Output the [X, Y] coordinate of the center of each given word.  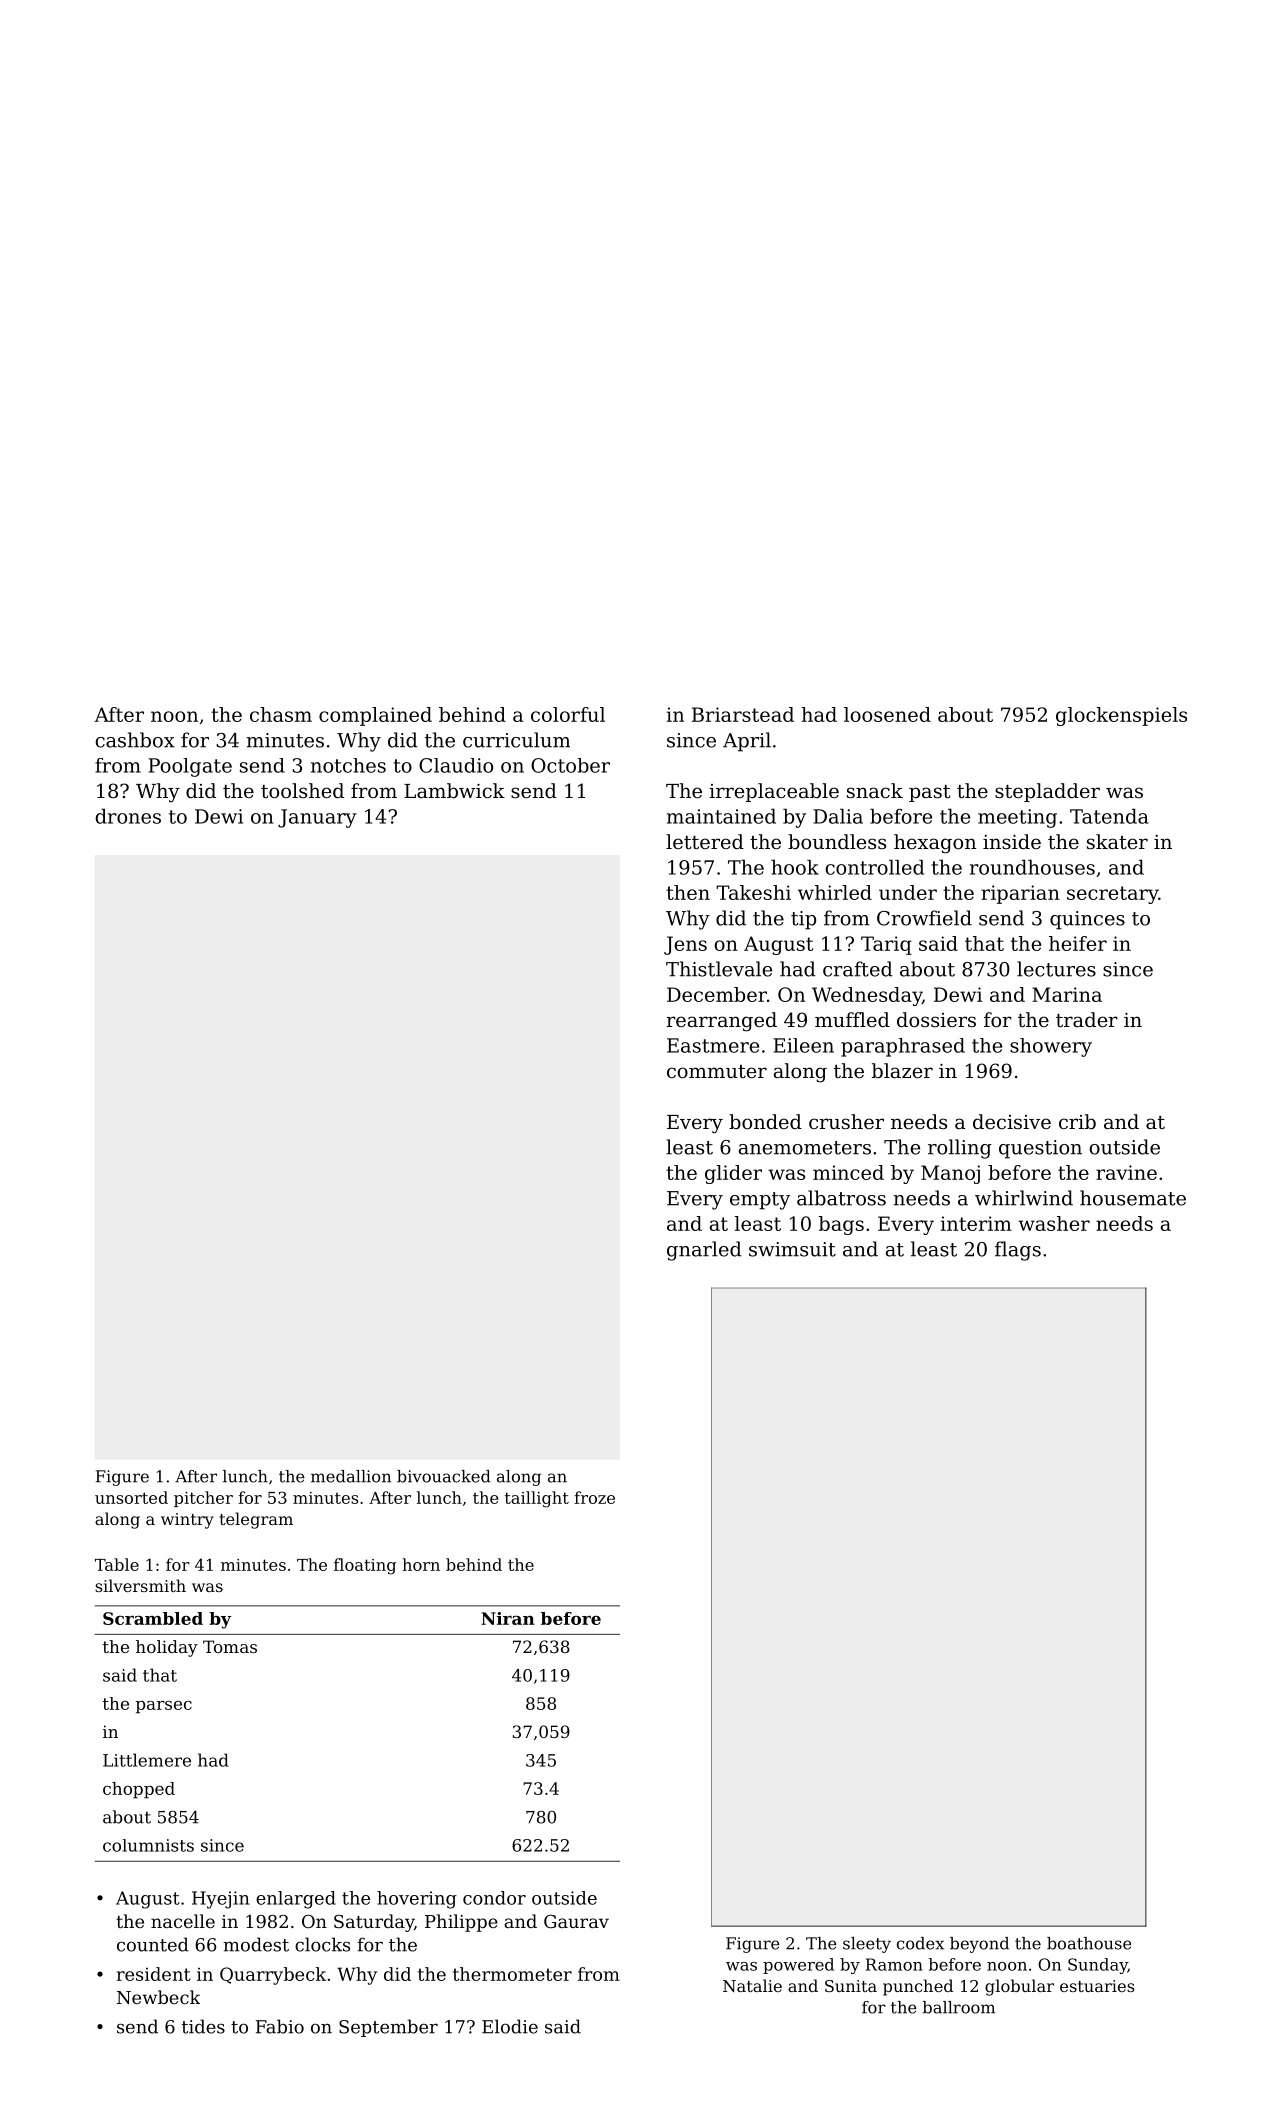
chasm [281, 714]
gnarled [704, 1251]
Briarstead [743, 714]
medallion [351, 1476]
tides [203, 2026]
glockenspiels [1121, 716]
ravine [1126, 1172]
